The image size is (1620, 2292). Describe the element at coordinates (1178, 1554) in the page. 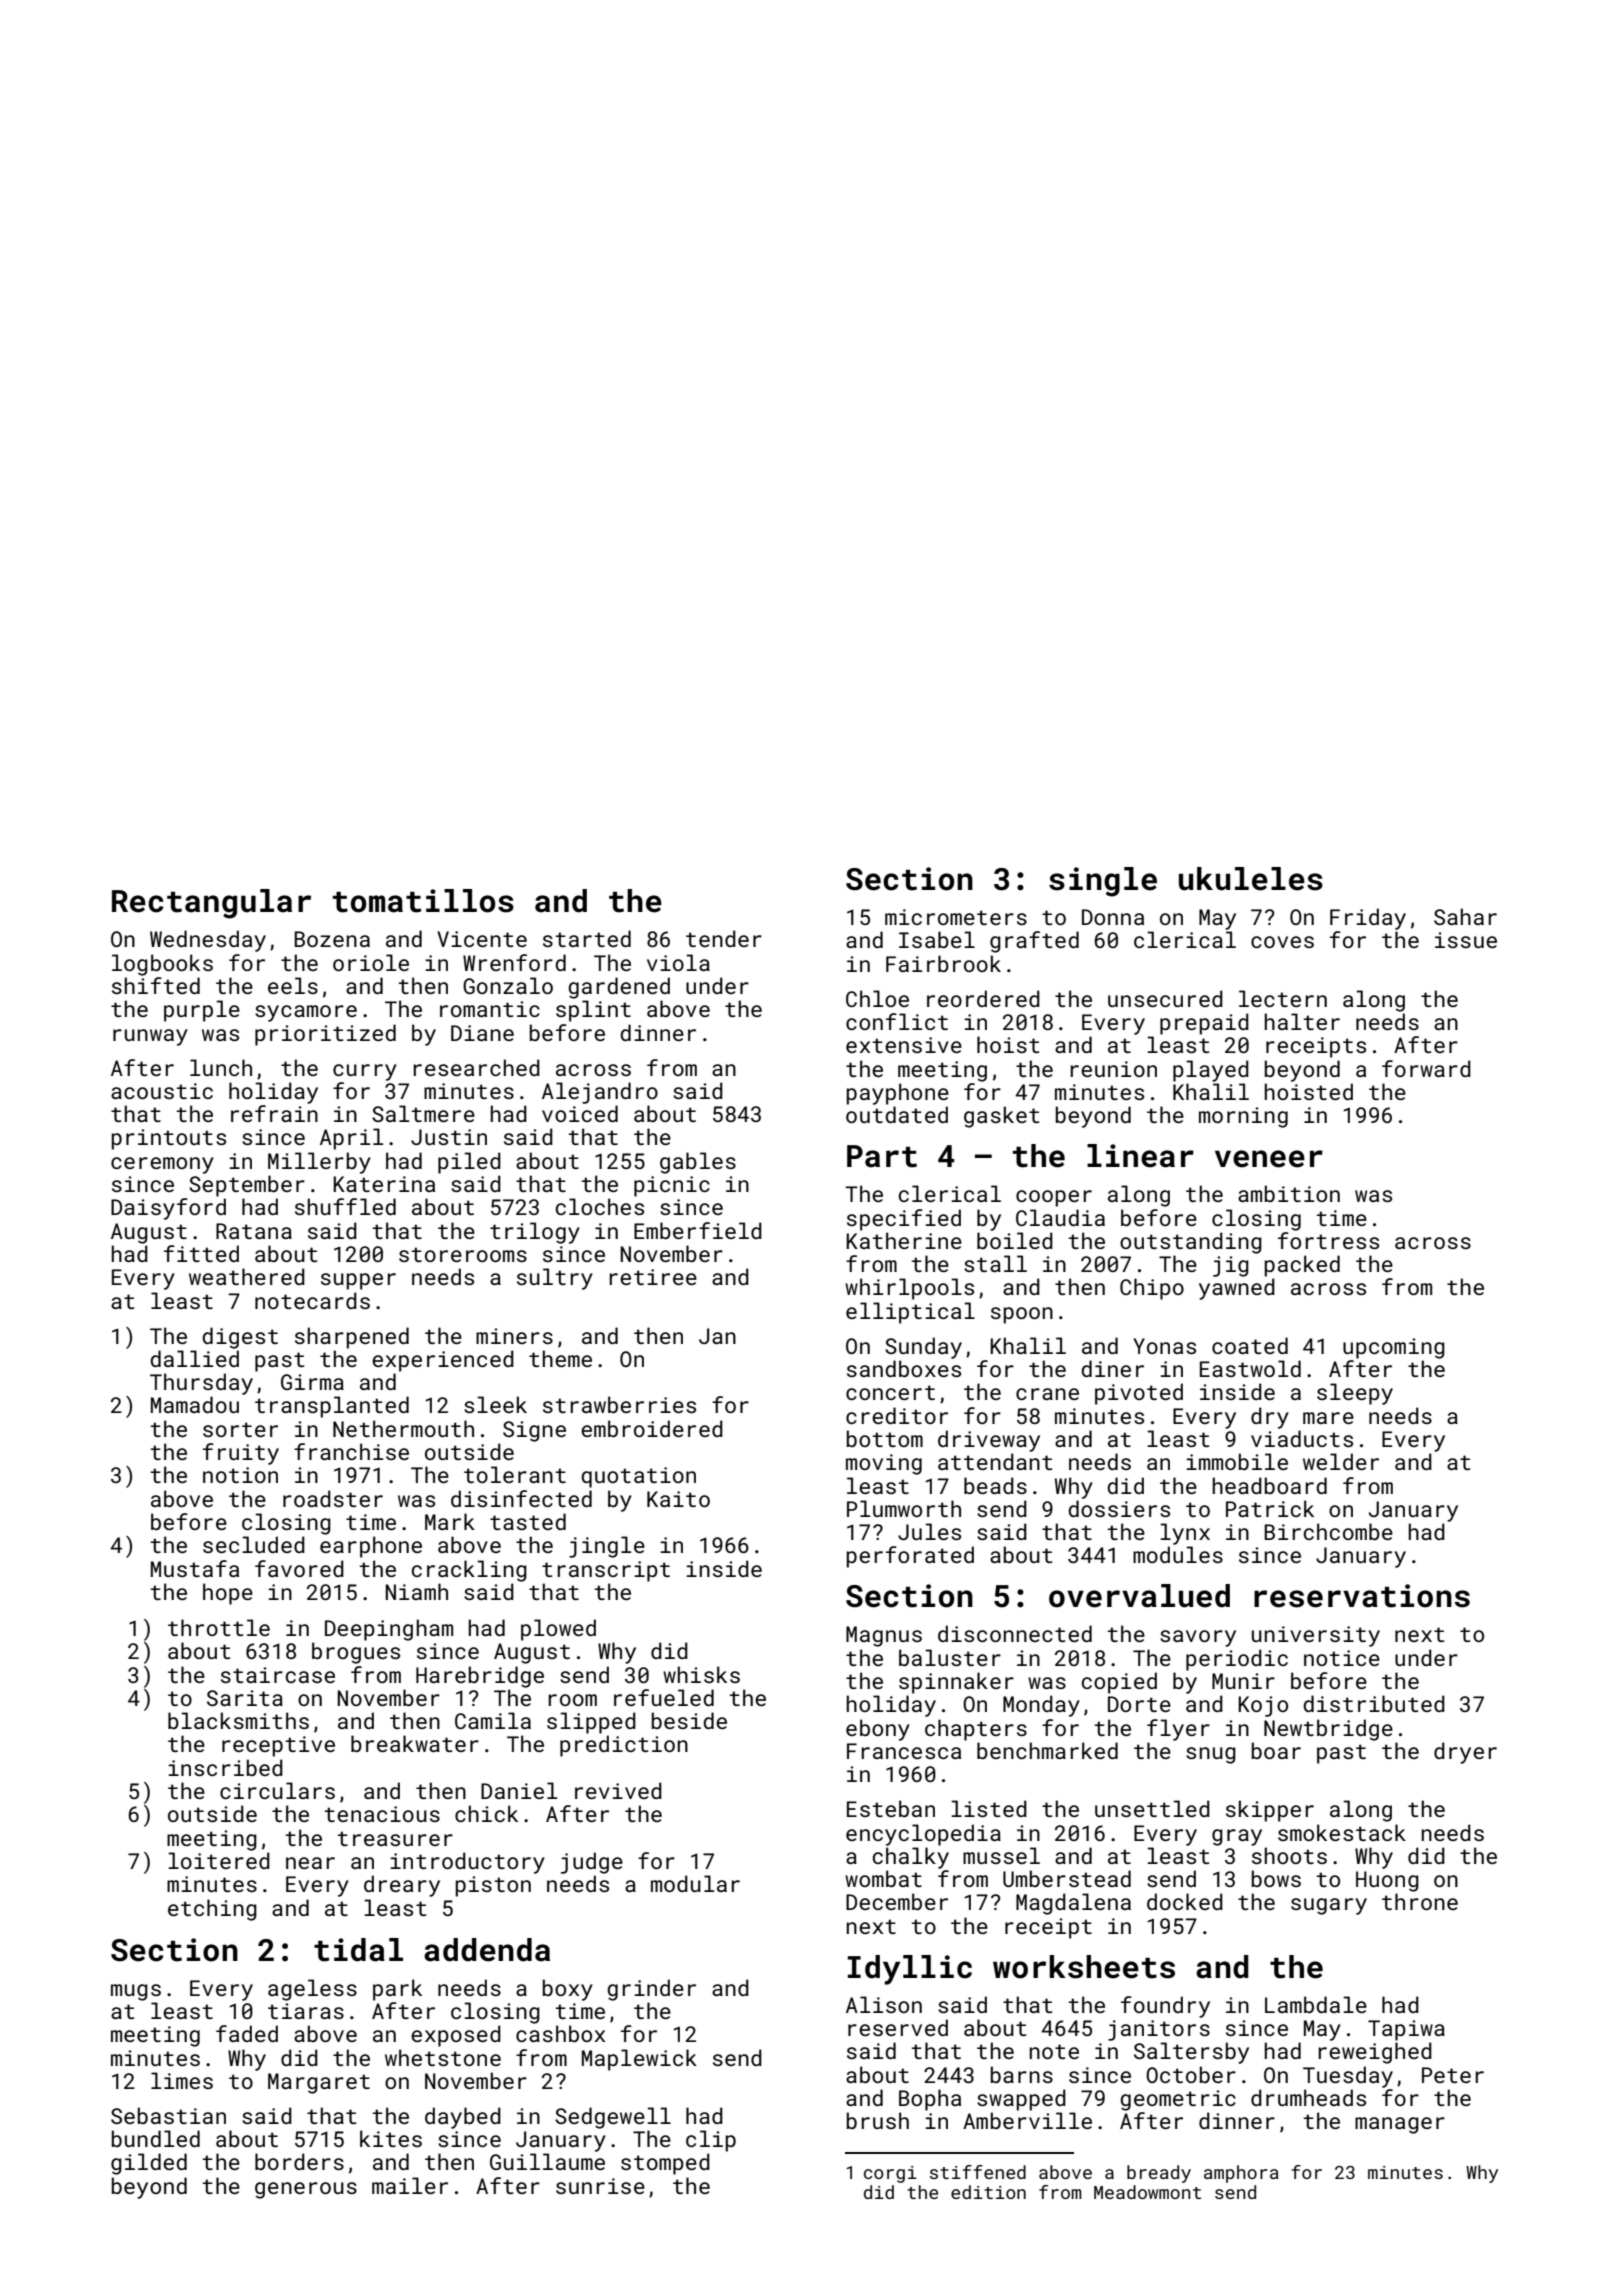

I see `modules` at that location.
